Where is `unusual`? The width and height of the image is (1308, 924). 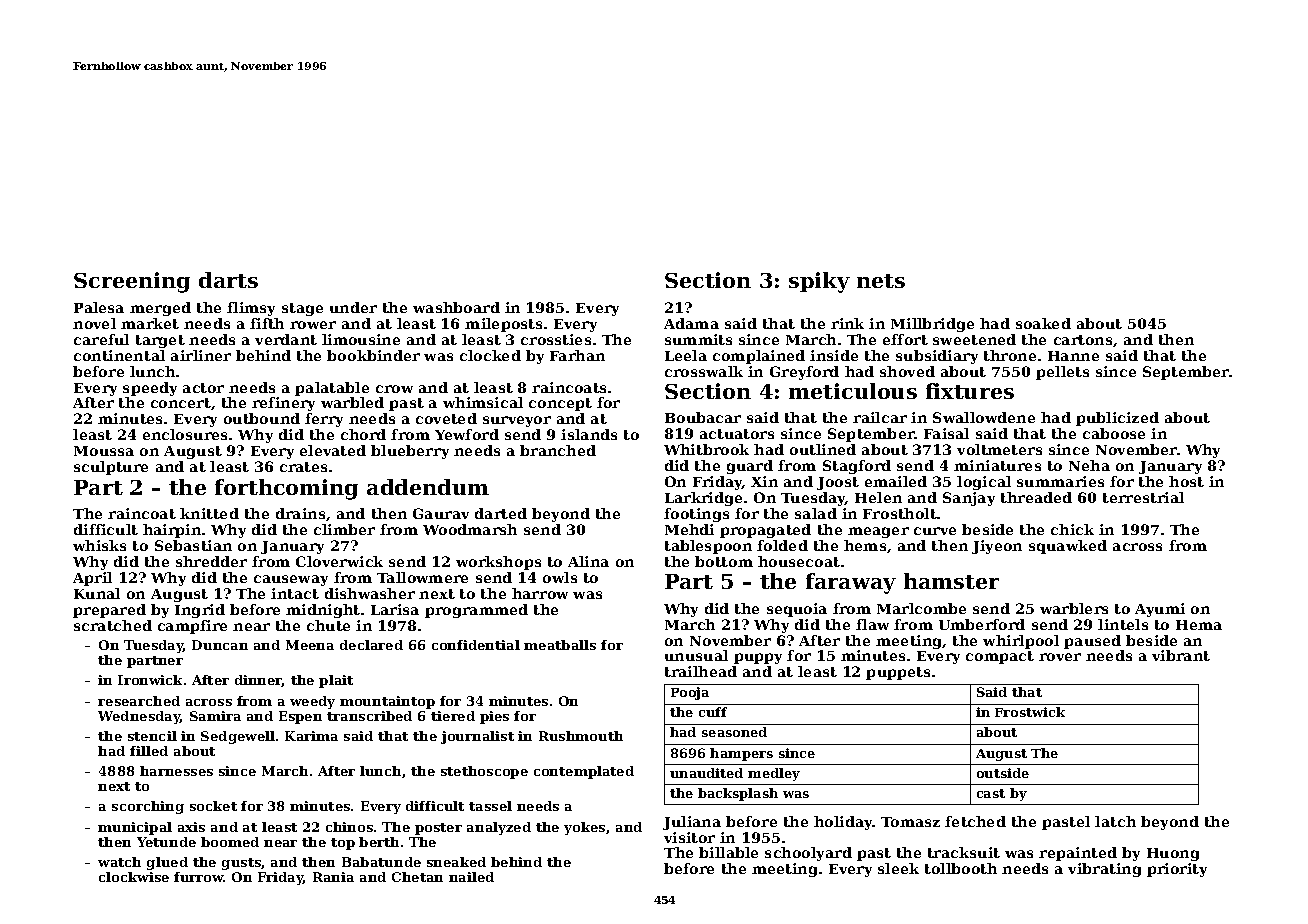 unusual is located at coordinates (696, 655).
